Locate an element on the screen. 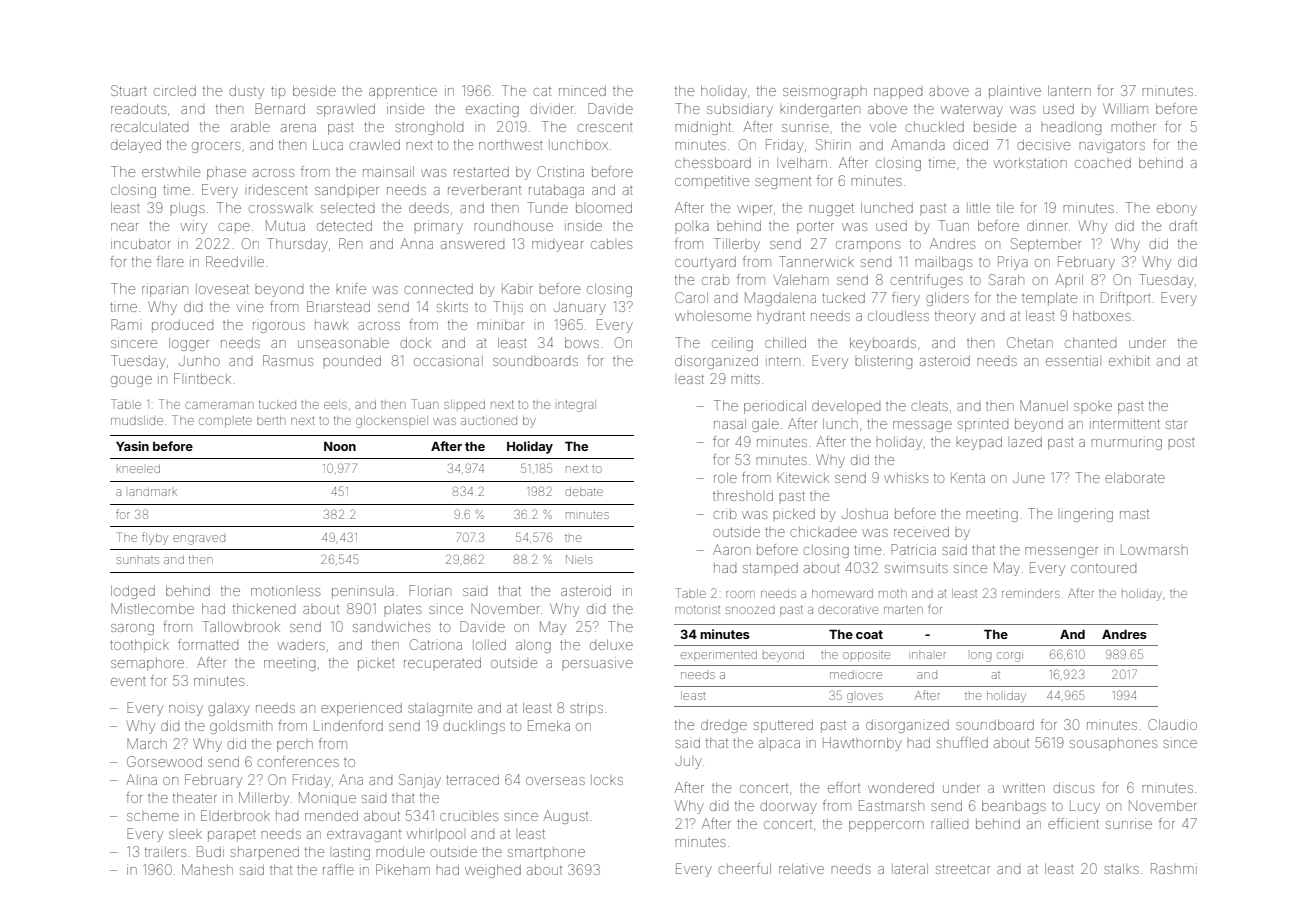  lantern is located at coordinates (1069, 91).
